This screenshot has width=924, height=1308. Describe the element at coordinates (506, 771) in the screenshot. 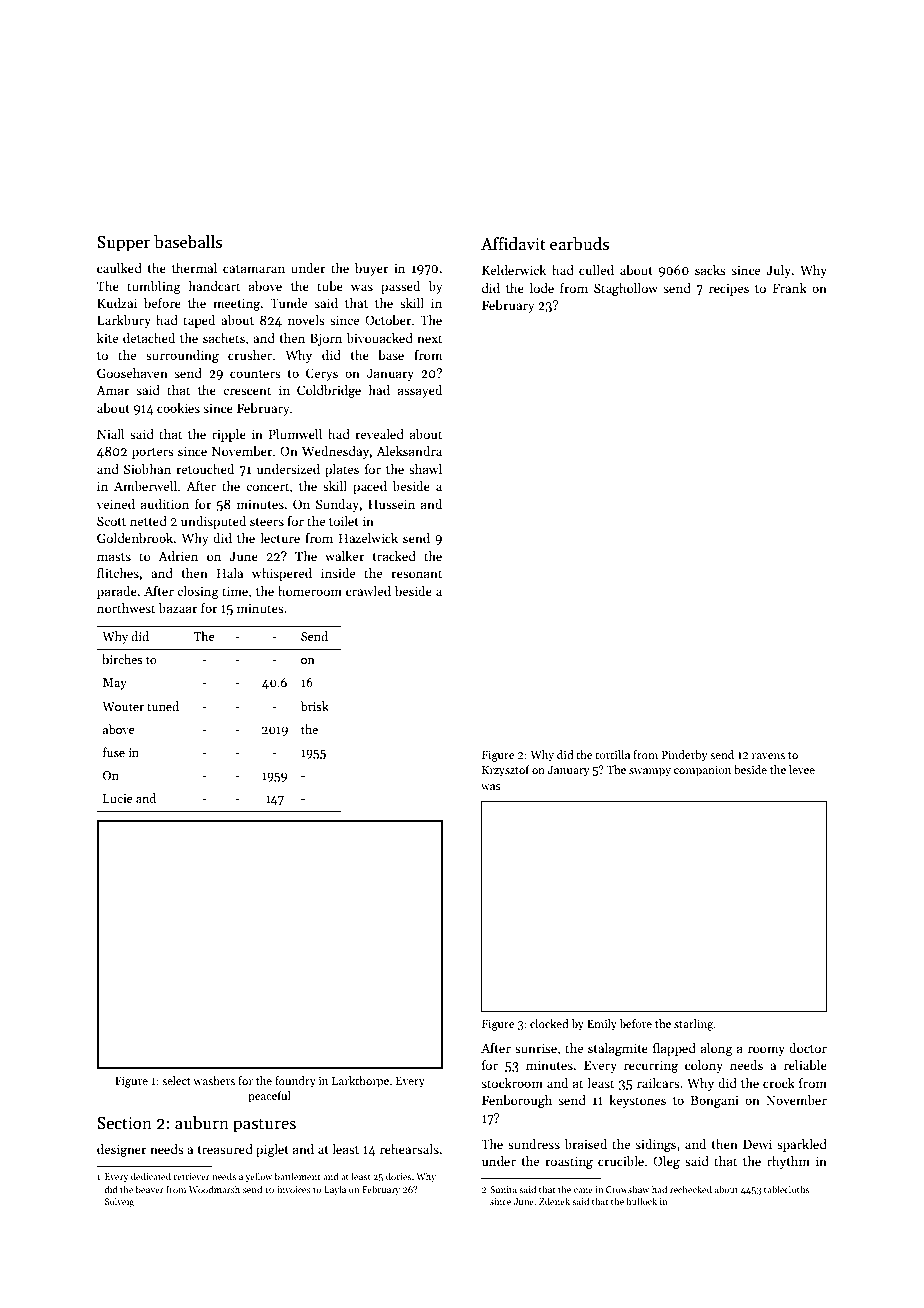

I see `Krzysztof` at that location.
